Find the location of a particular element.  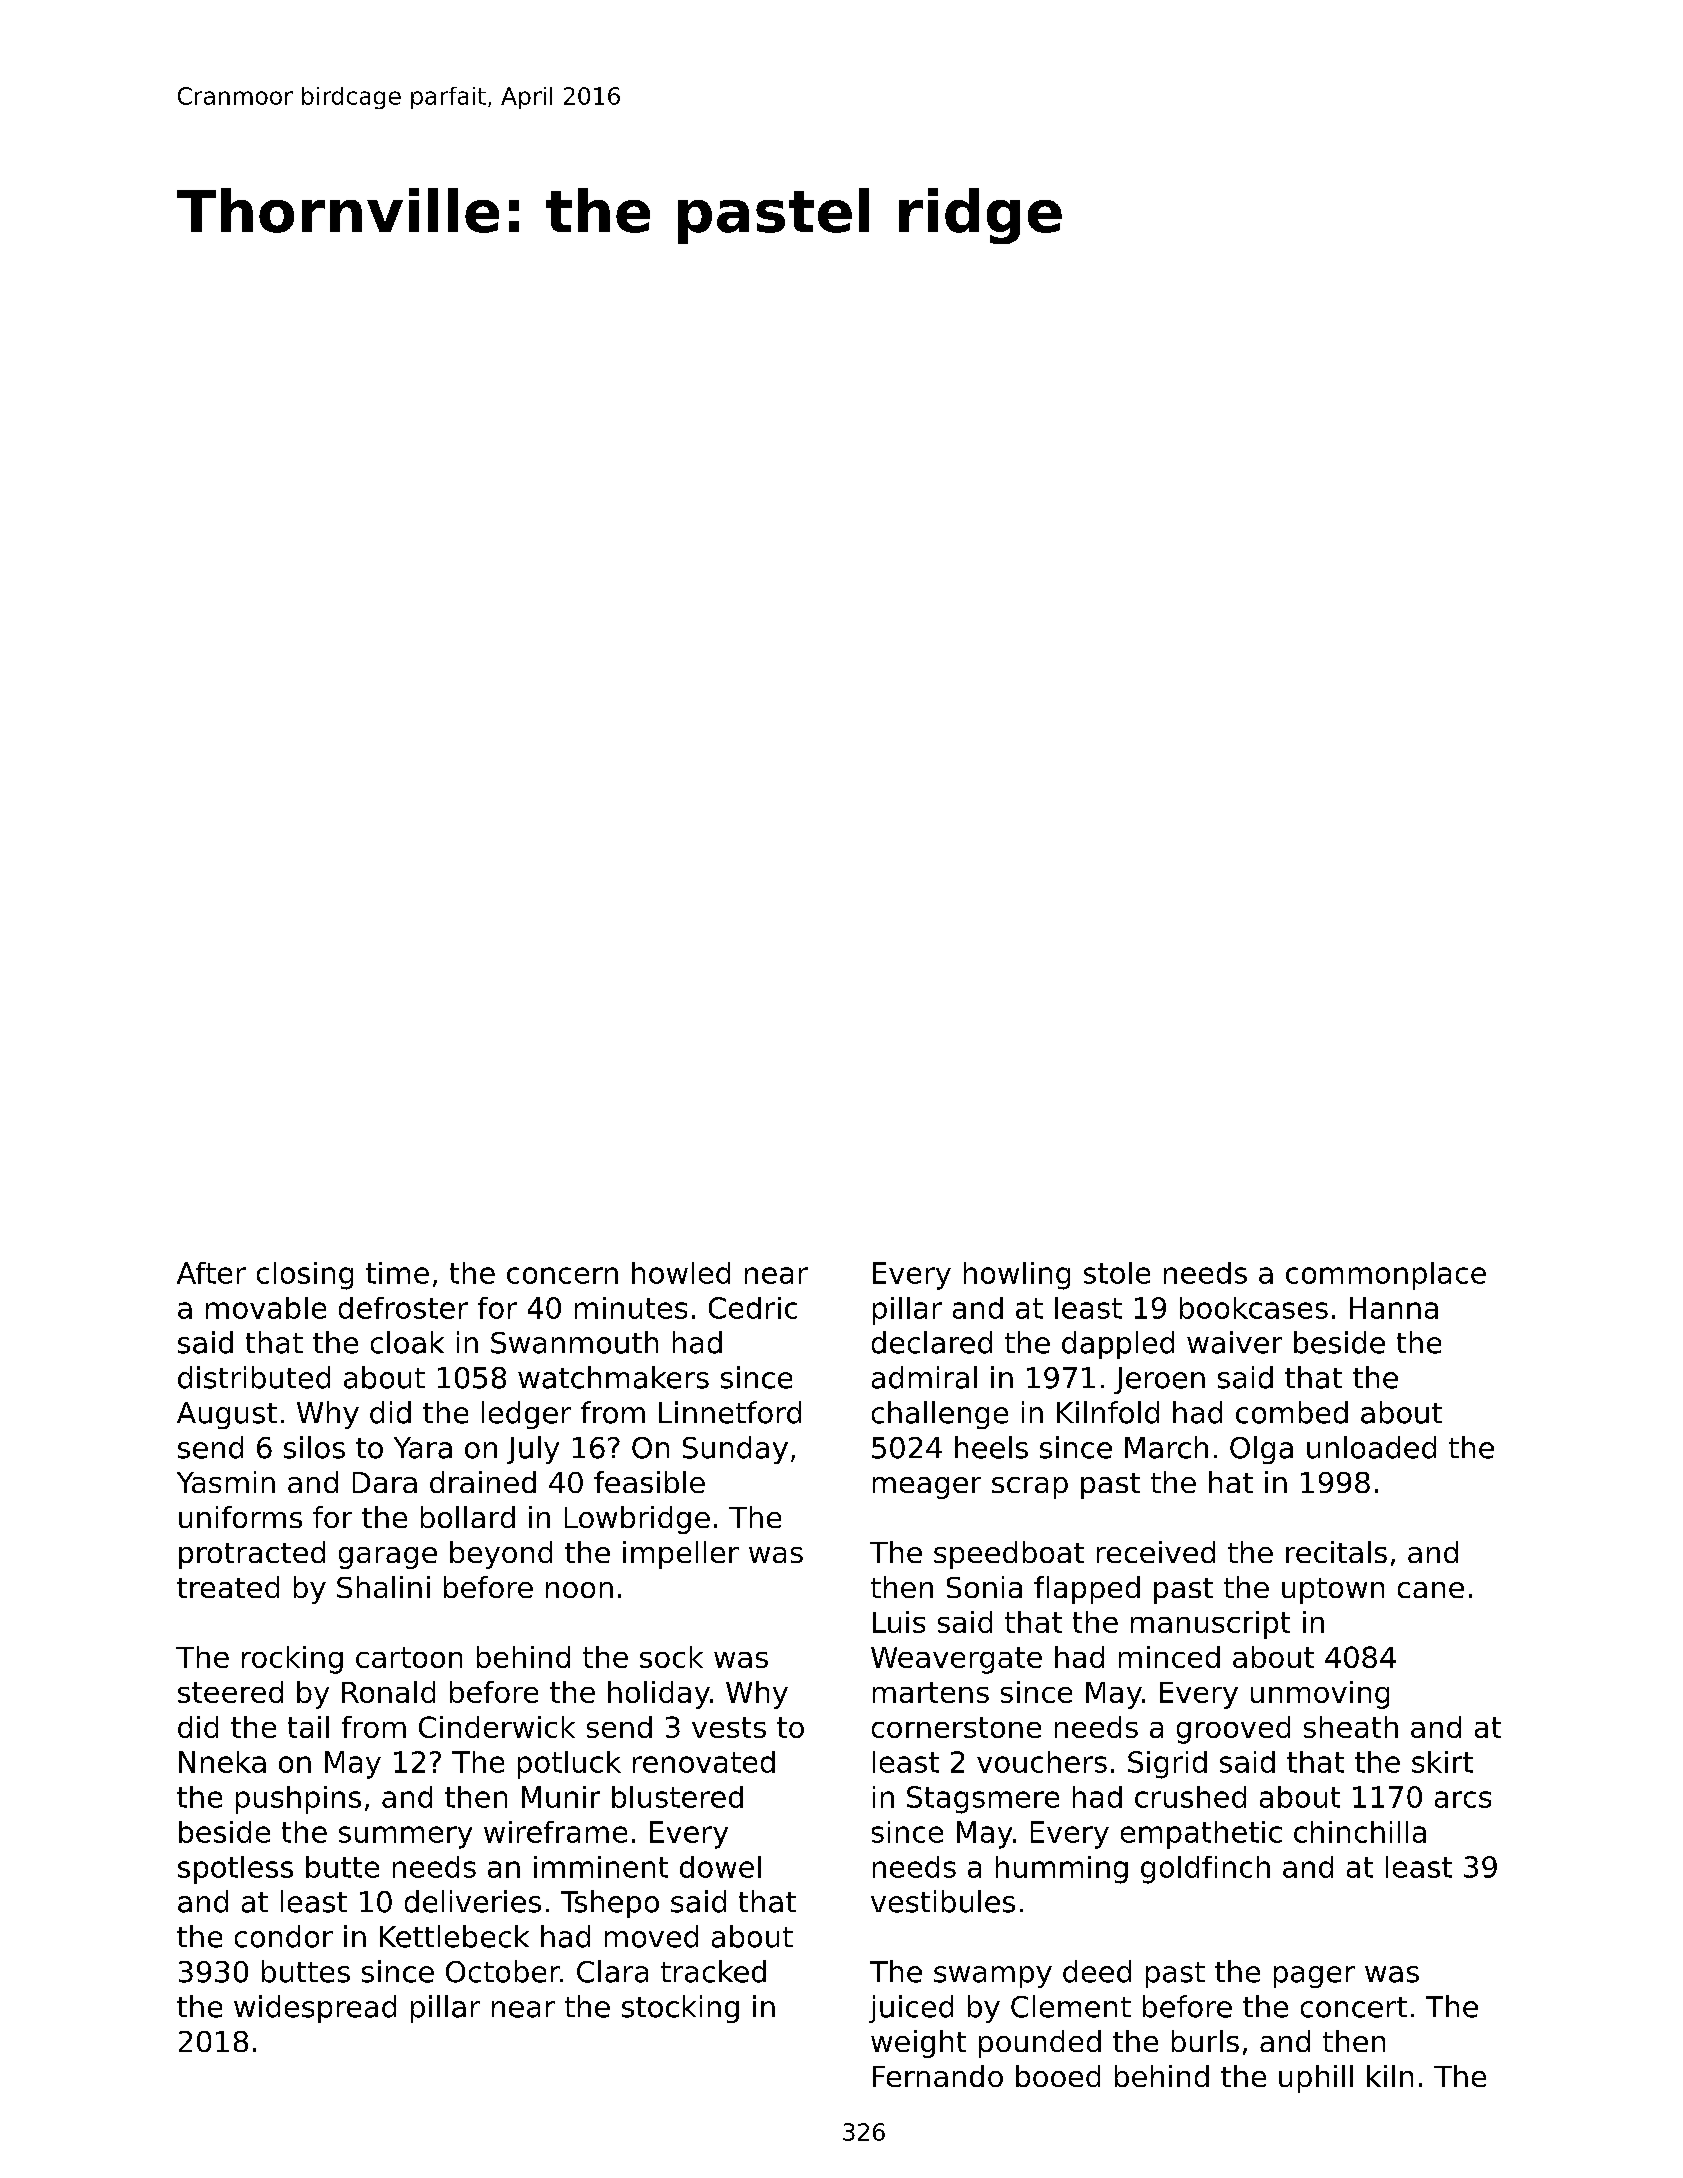

recitals is located at coordinates (1336, 1552).
